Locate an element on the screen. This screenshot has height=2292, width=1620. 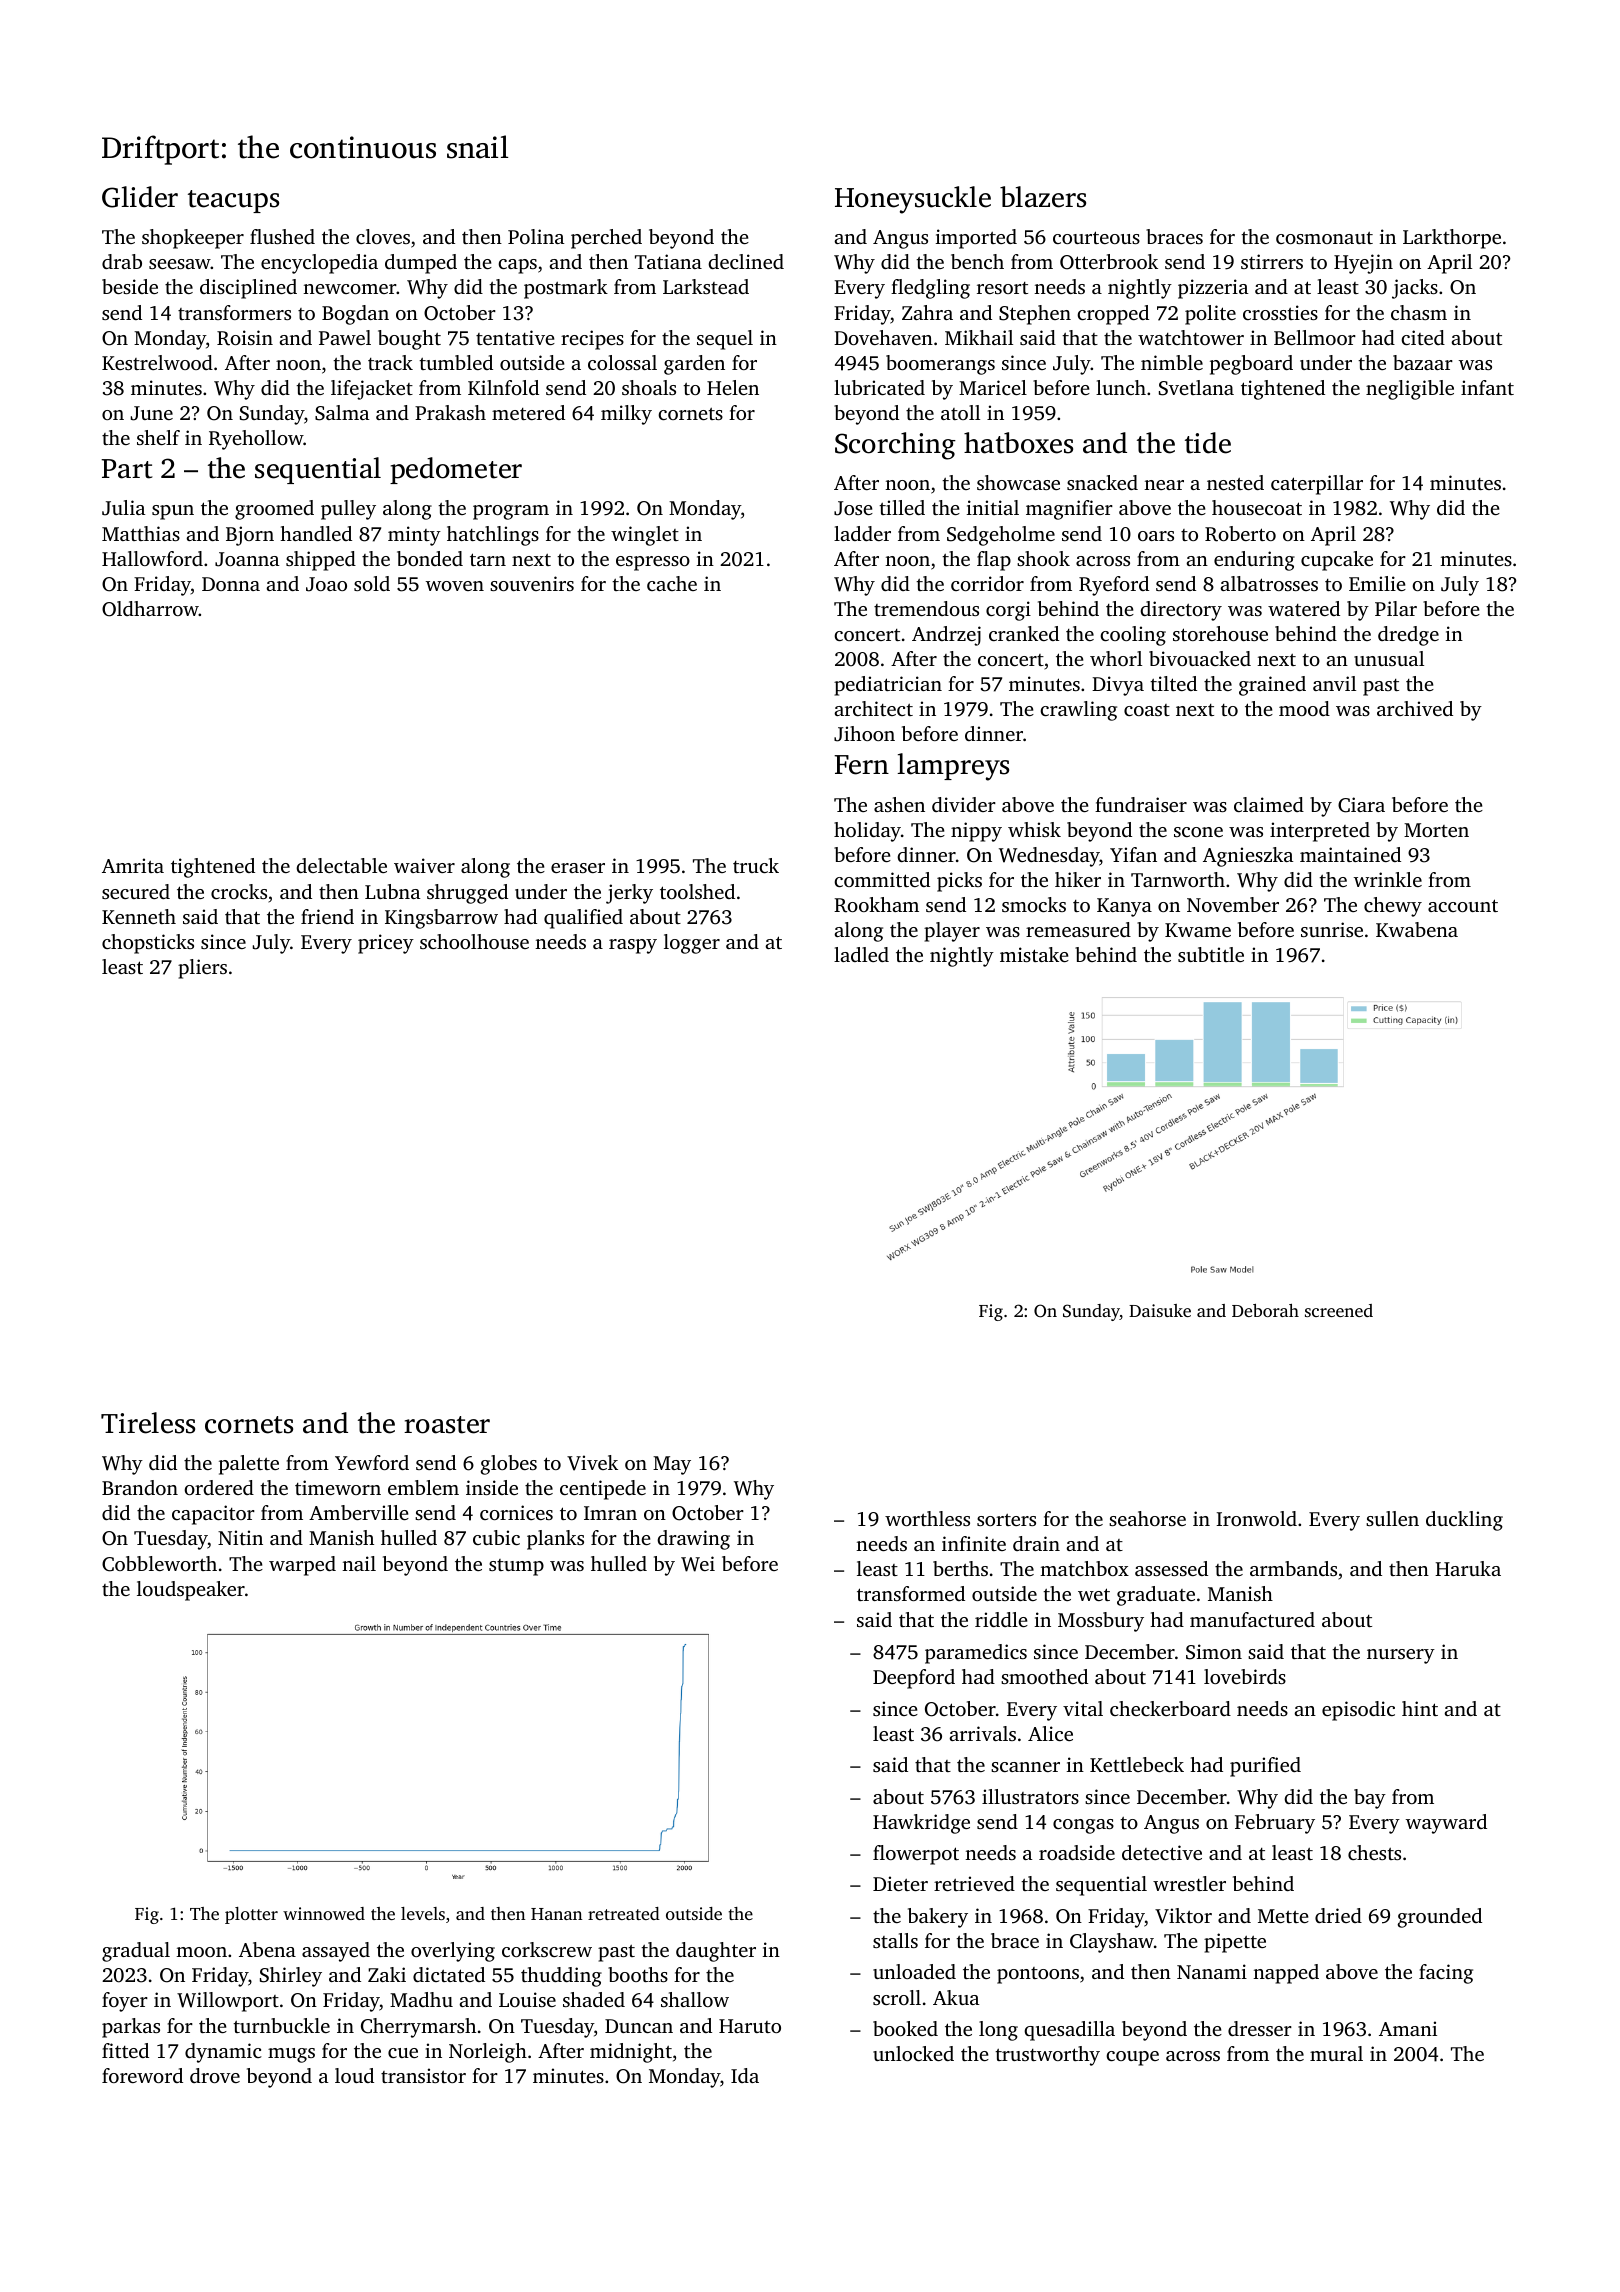
logger is located at coordinates (692, 944).
